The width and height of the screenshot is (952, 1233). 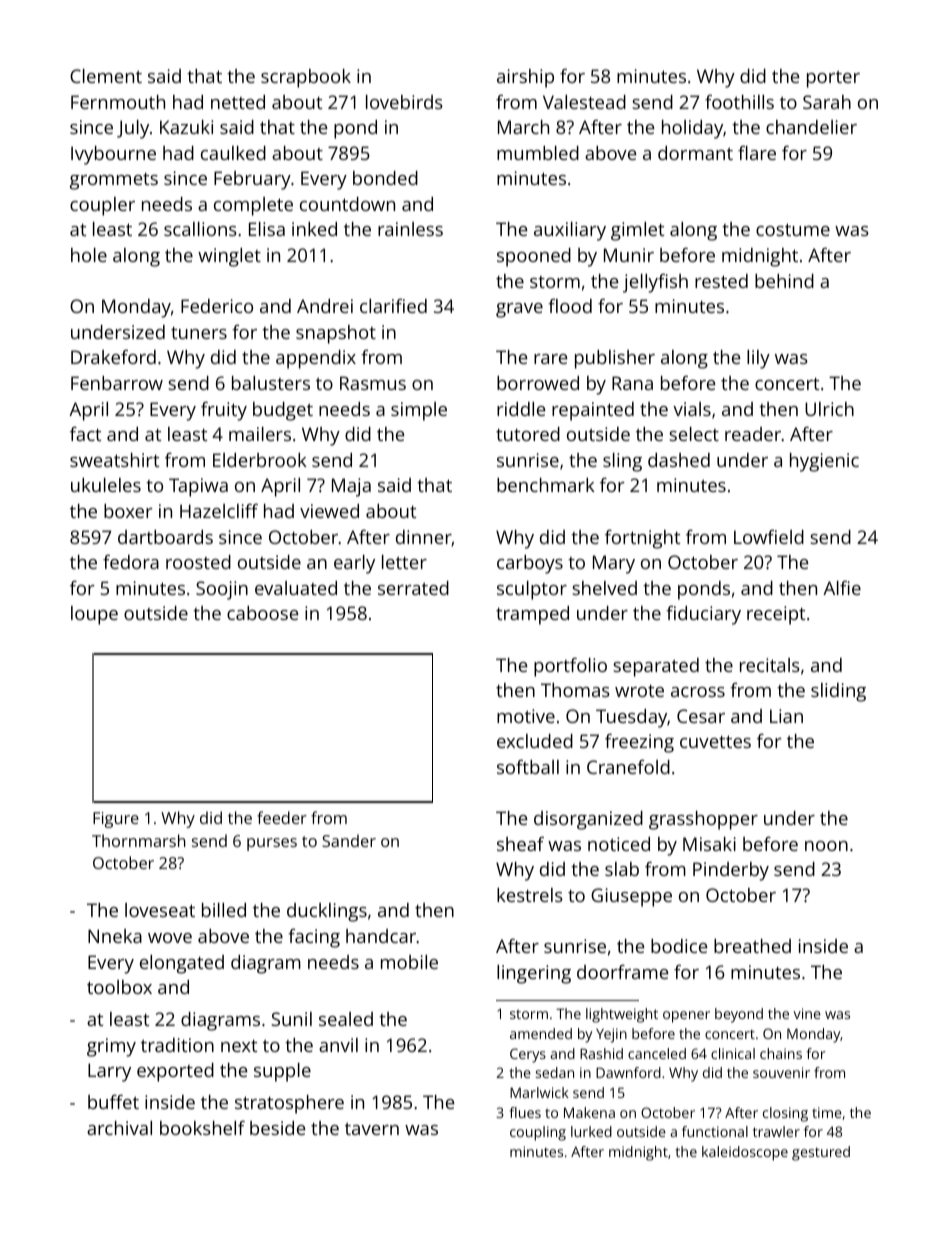 I want to click on Figure, so click(x=116, y=820).
